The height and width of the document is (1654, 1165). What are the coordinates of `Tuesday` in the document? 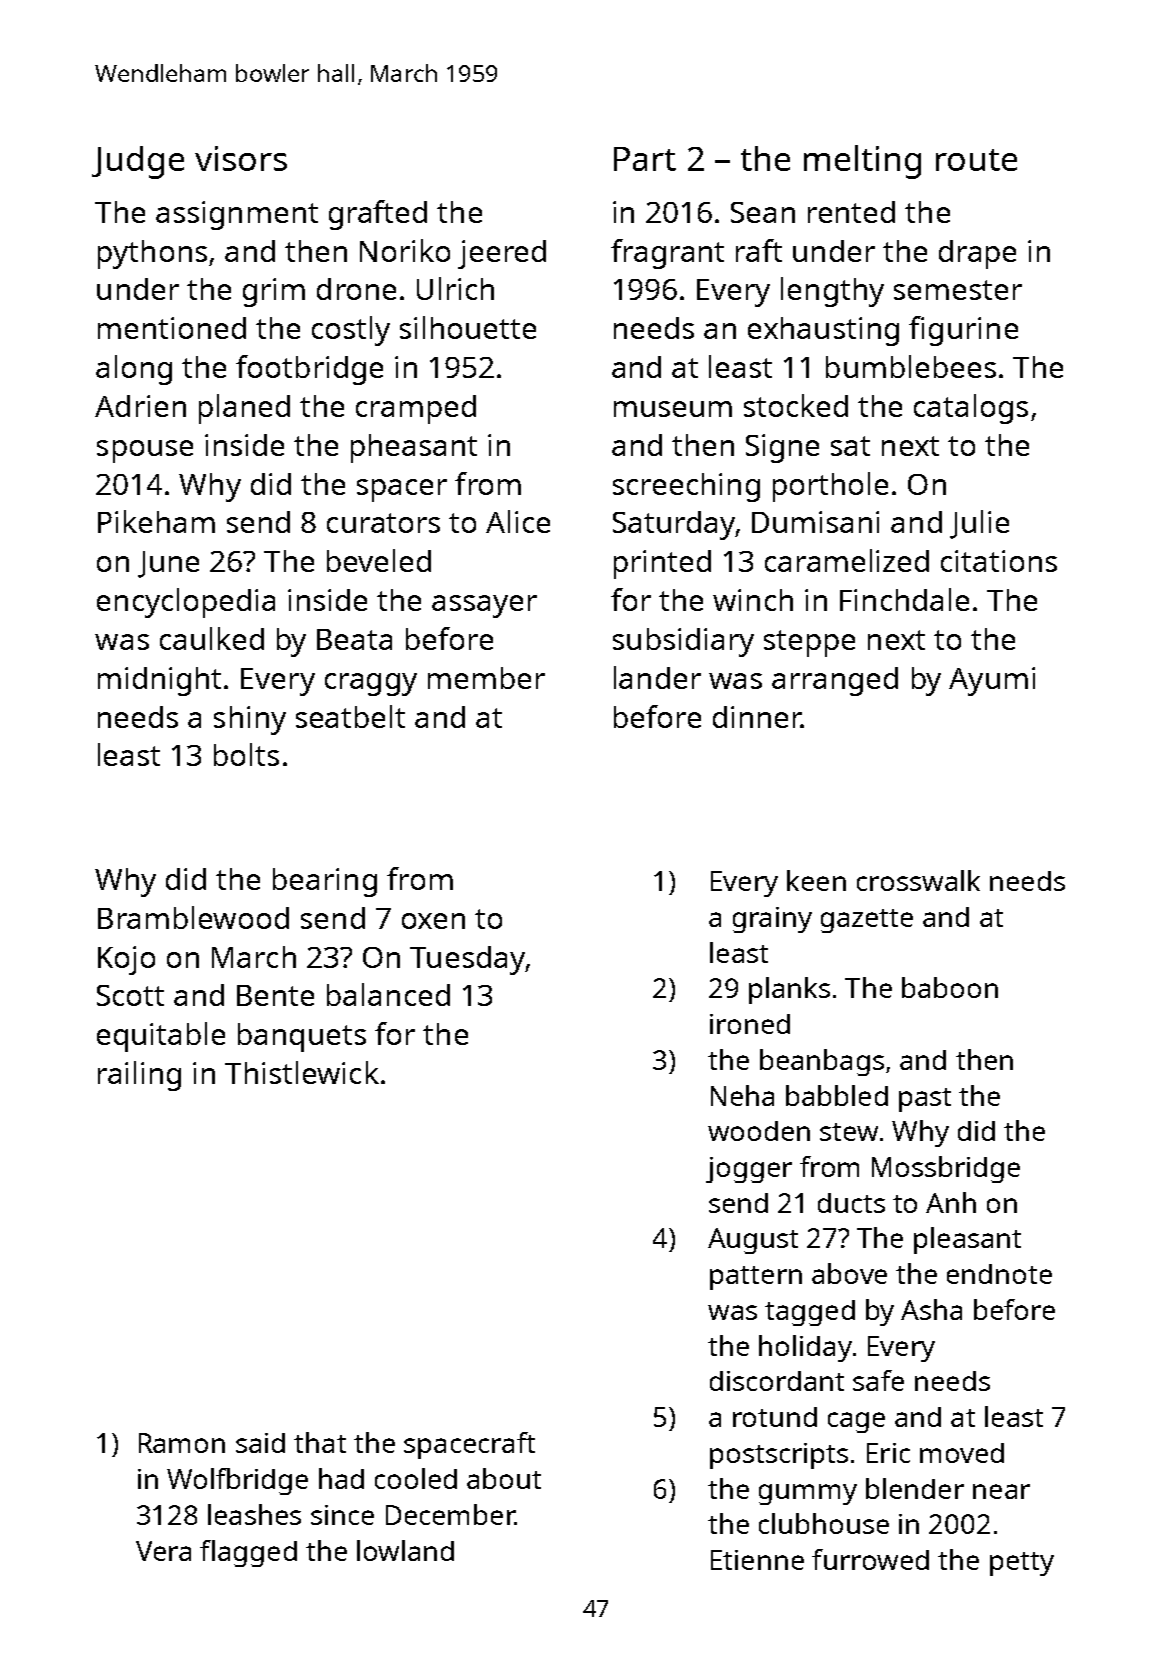 It's located at (467, 960).
